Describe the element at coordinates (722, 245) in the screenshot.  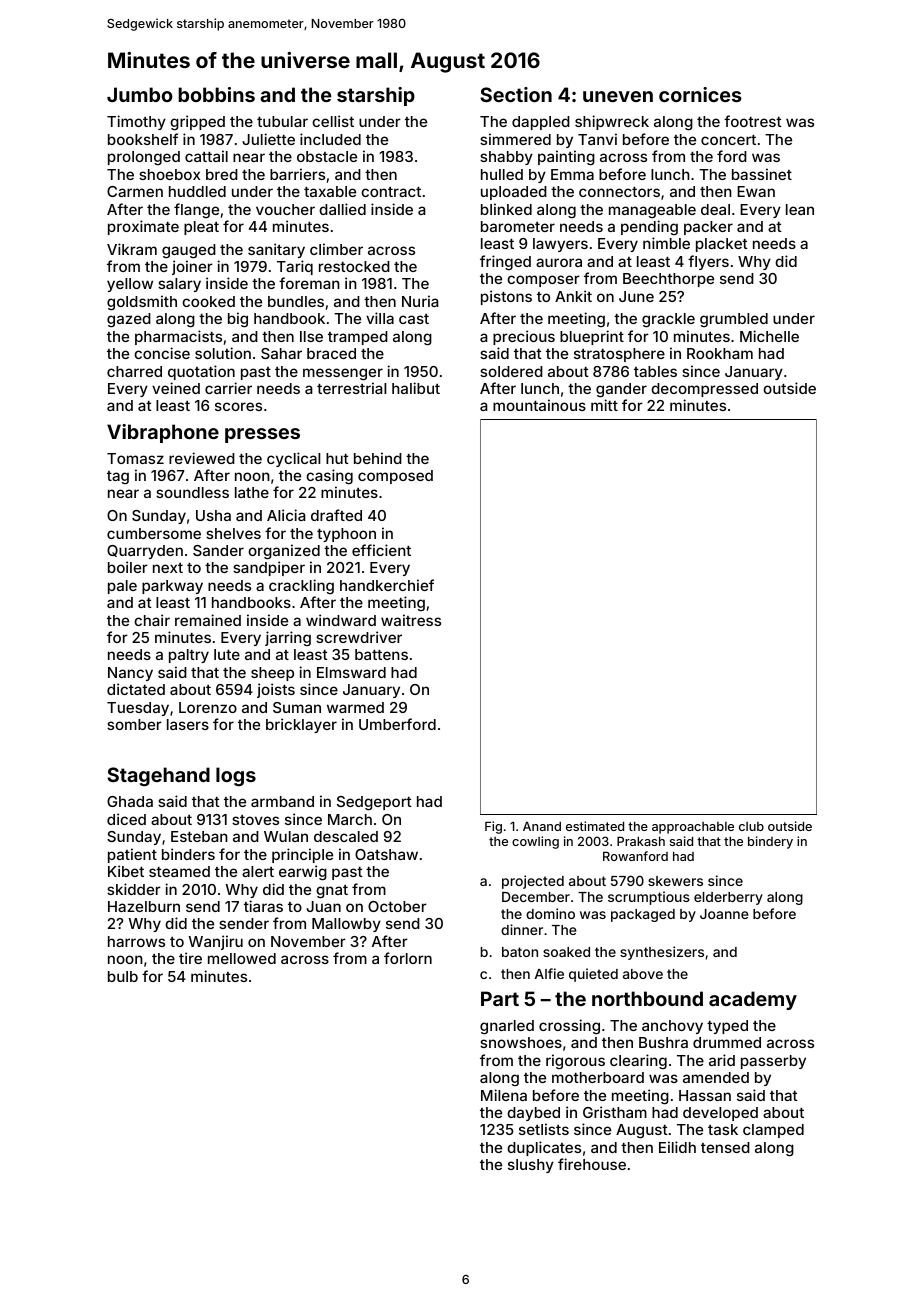
I see `placket` at that location.
